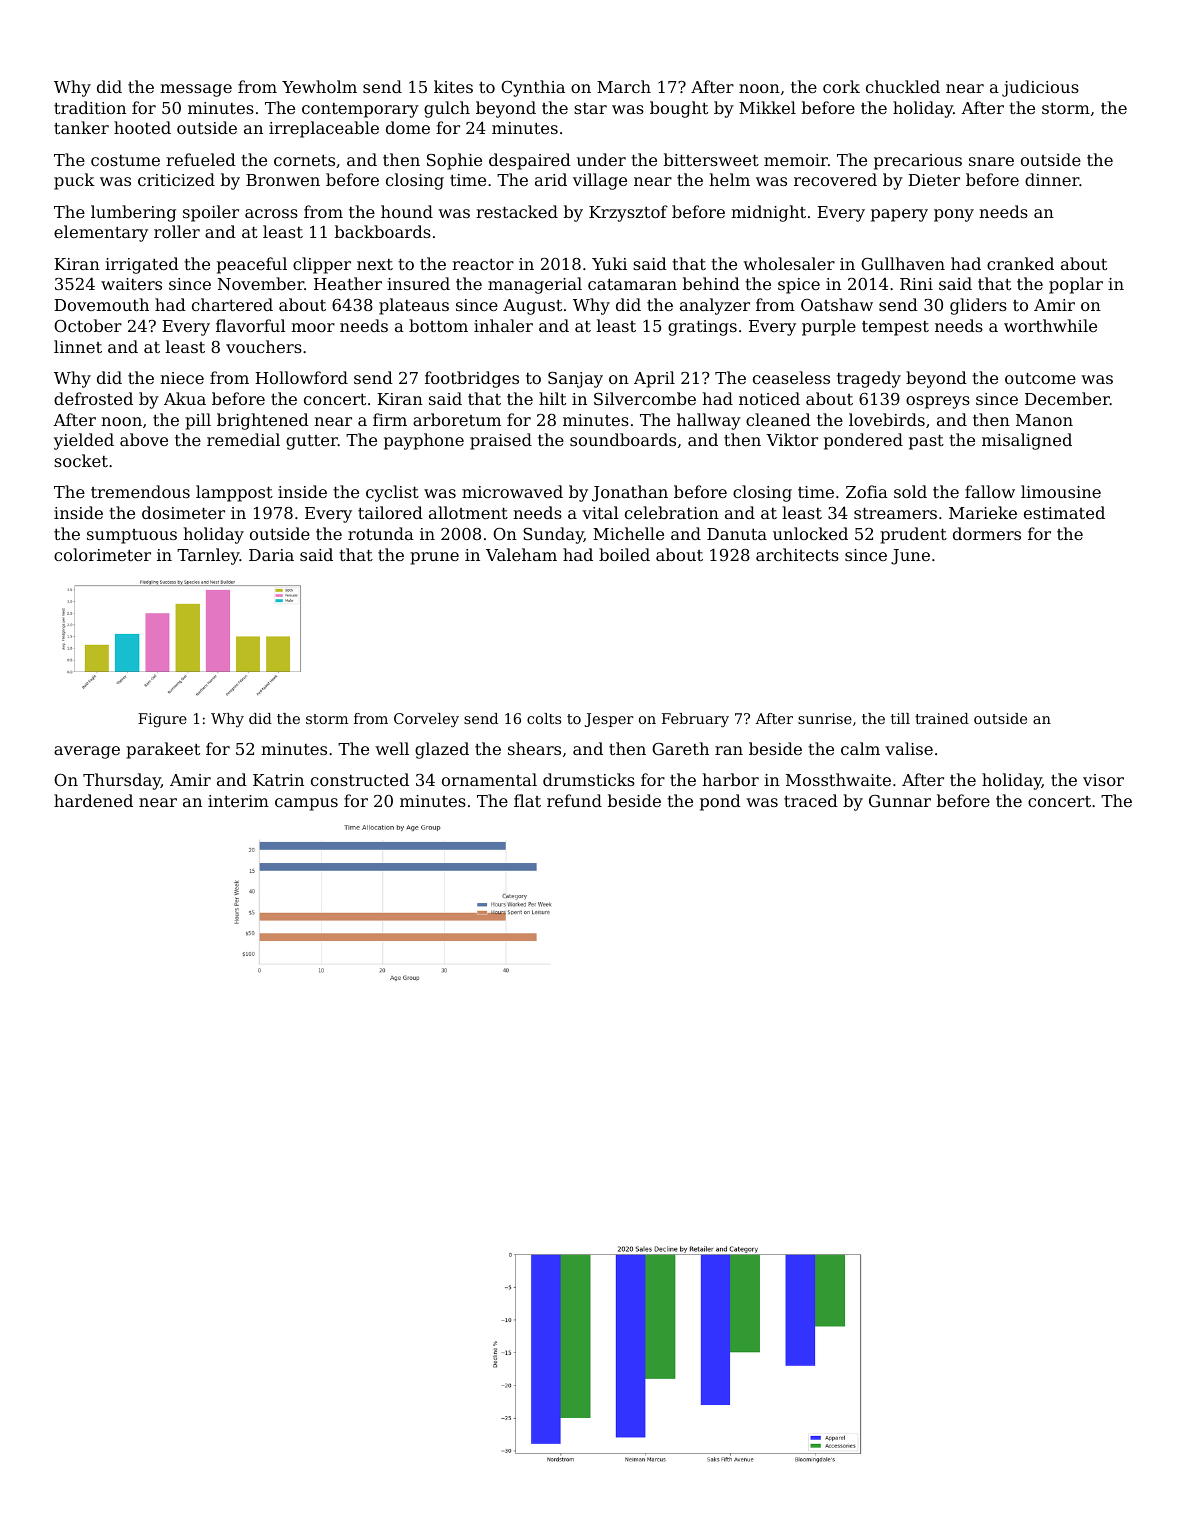  Describe the element at coordinates (991, 161) in the document. I see `snare` at that location.
